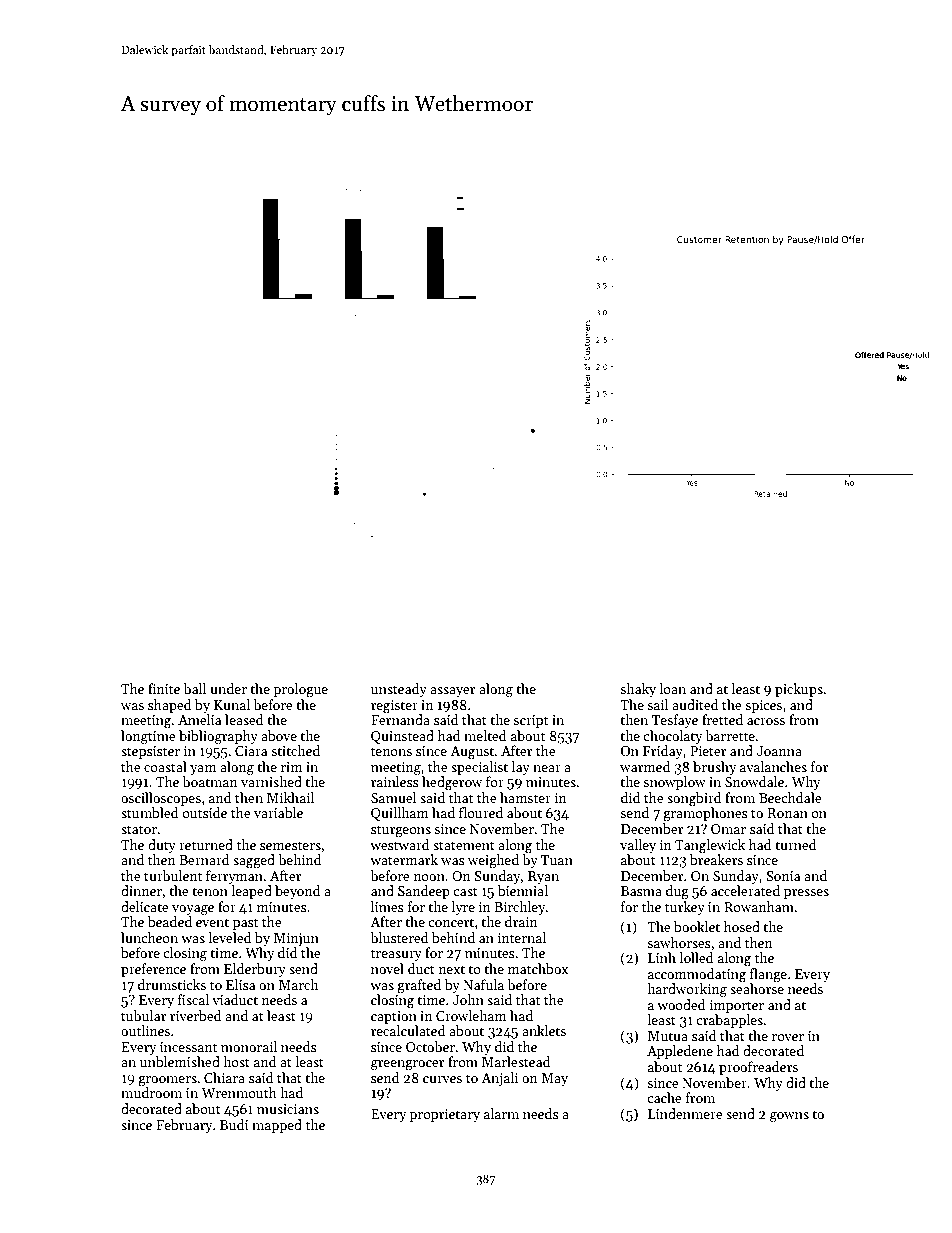 The height and width of the image is (1233, 952). What do you see at coordinates (715, 768) in the image?
I see `brushy` at bounding box center [715, 768].
